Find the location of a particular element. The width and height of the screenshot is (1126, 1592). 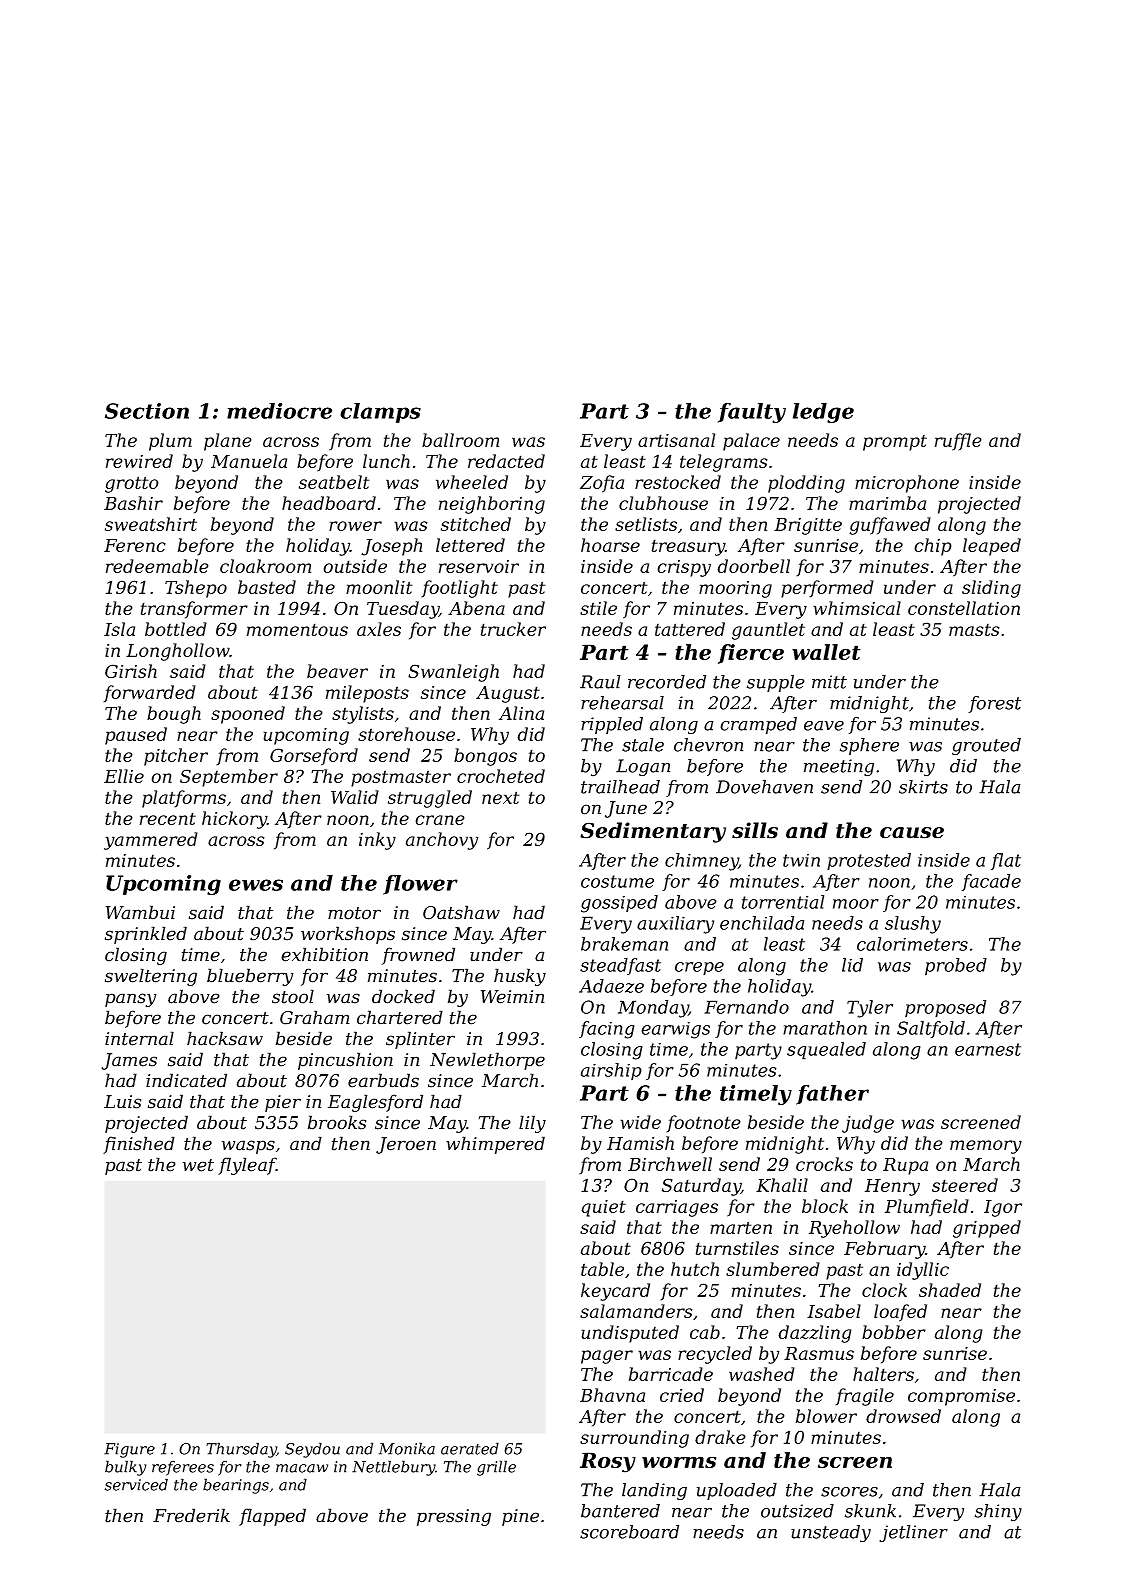

Ellie is located at coordinates (124, 776).
